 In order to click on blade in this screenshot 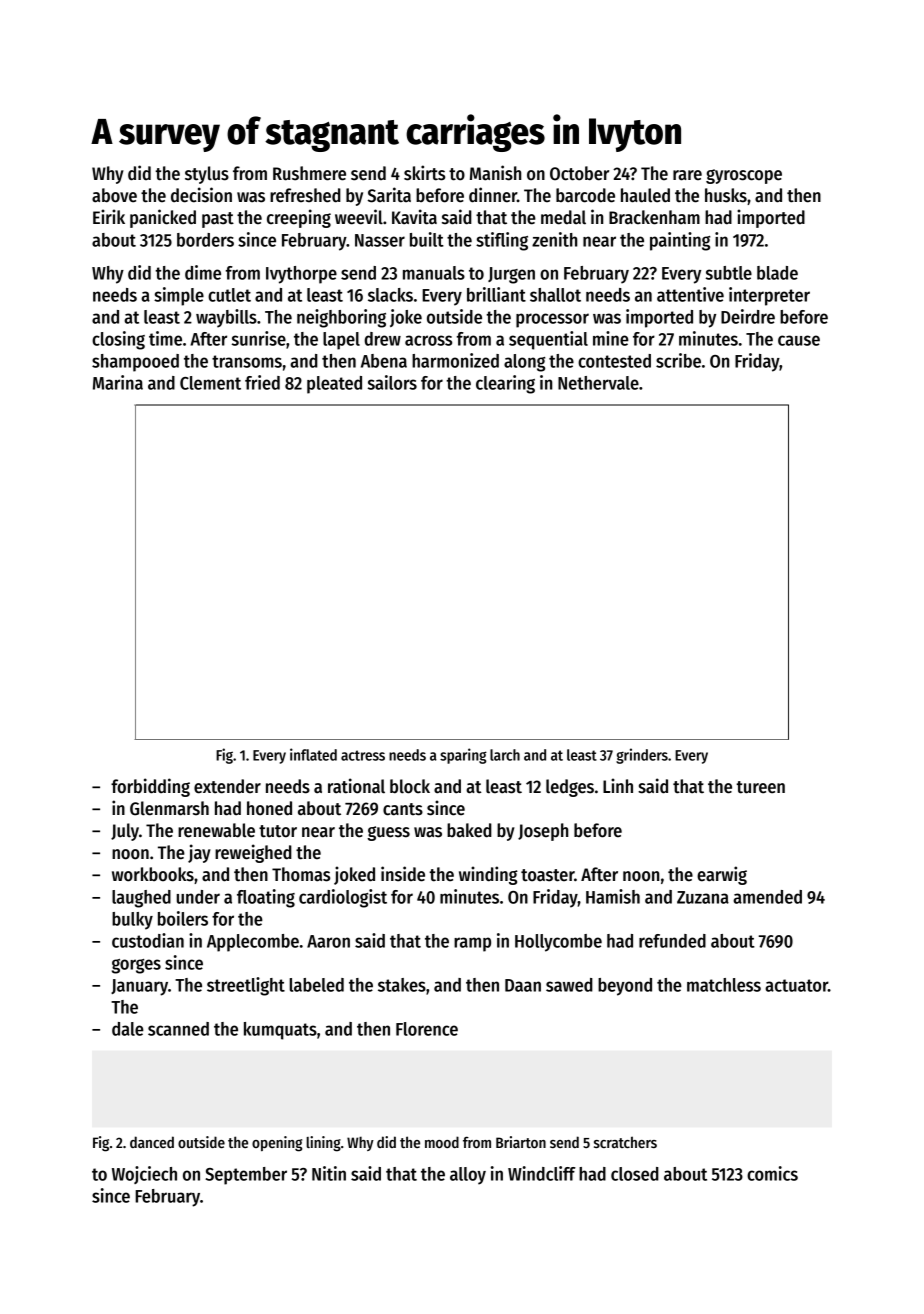, I will do `click(777, 273)`.
